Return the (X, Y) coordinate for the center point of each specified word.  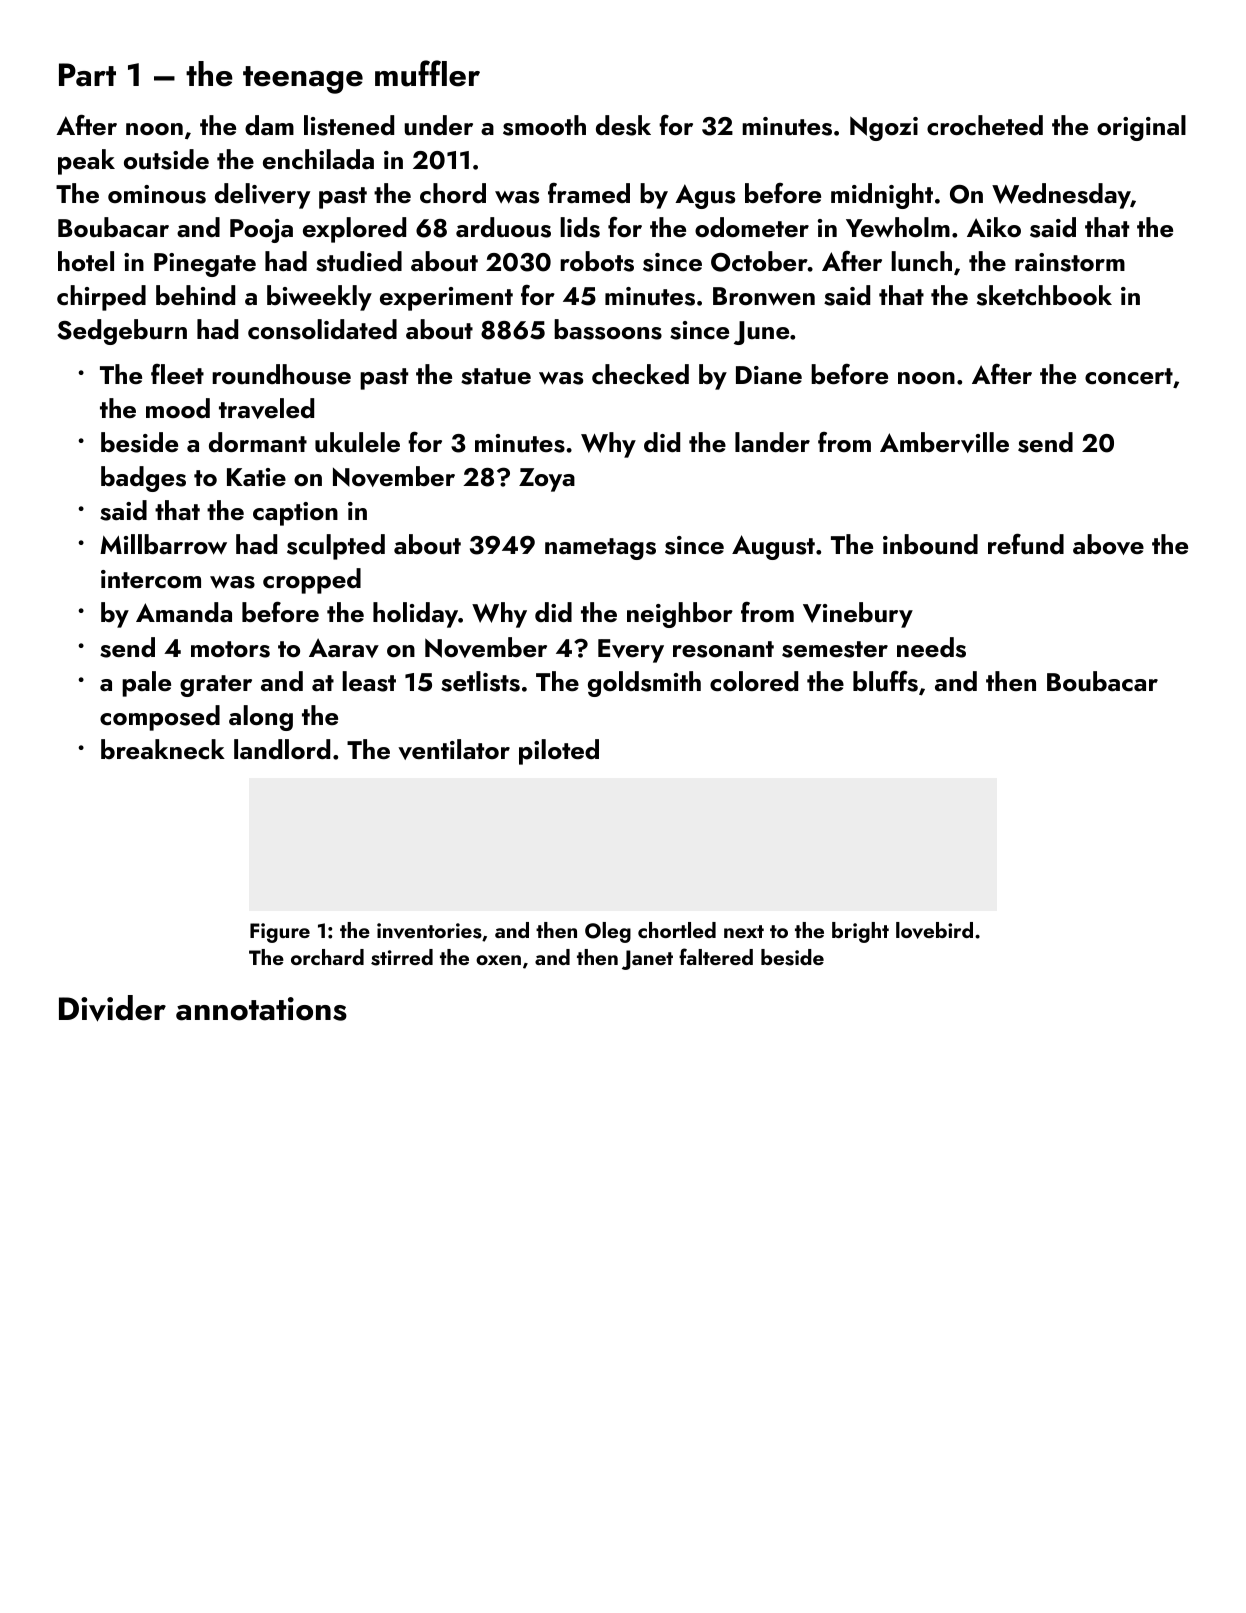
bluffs (885, 681)
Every (631, 651)
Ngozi (884, 128)
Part (87, 75)
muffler (427, 73)
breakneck (163, 749)
